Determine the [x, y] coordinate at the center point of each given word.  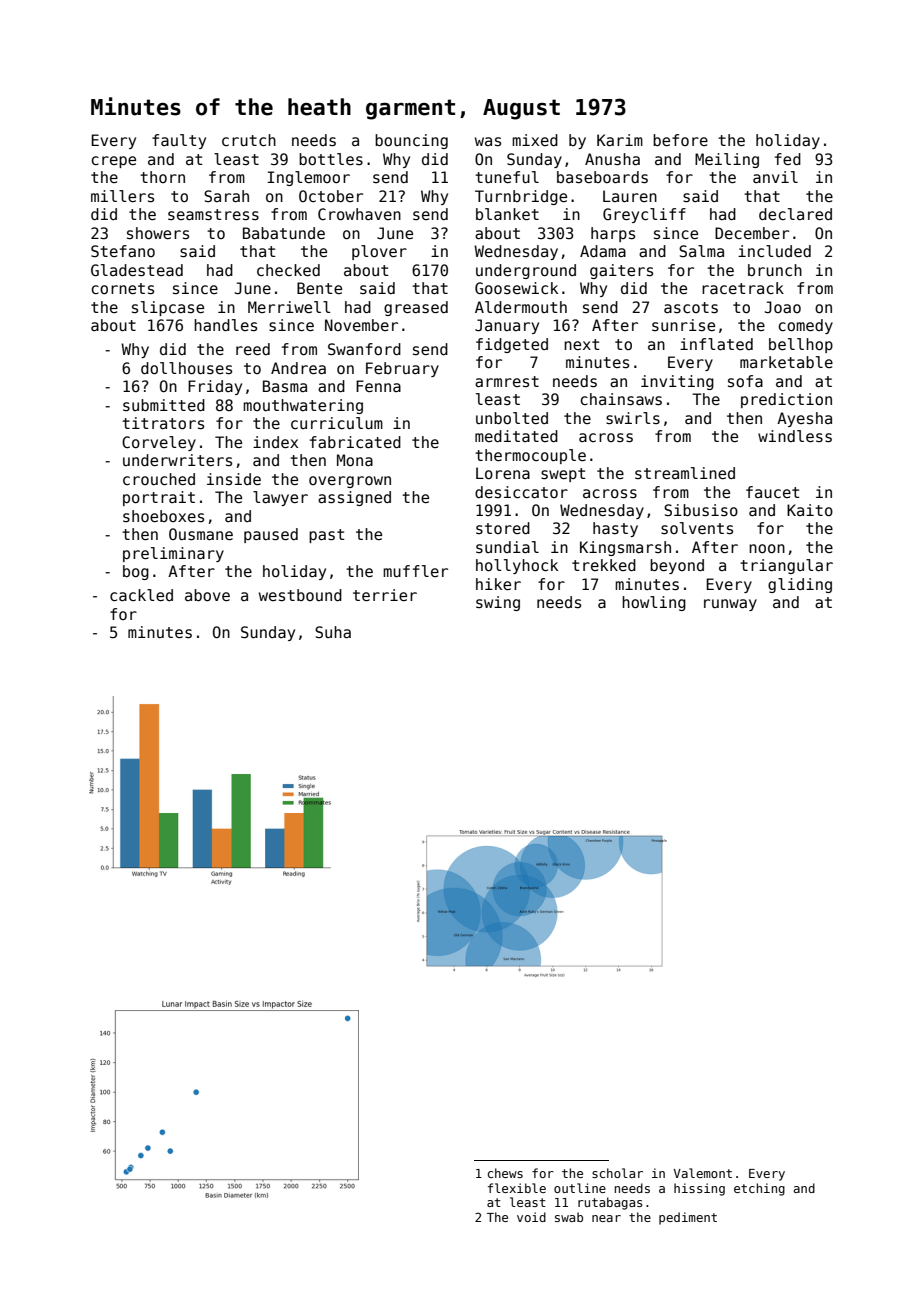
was [488, 141]
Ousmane [201, 534]
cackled [141, 595]
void [531, 1217]
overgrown [350, 482]
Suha [333, 632]
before [680, 140]
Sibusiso [701, 510]
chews [505, 1173]
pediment [688, 1218]
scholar [617, 1173]
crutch [249, 140]
